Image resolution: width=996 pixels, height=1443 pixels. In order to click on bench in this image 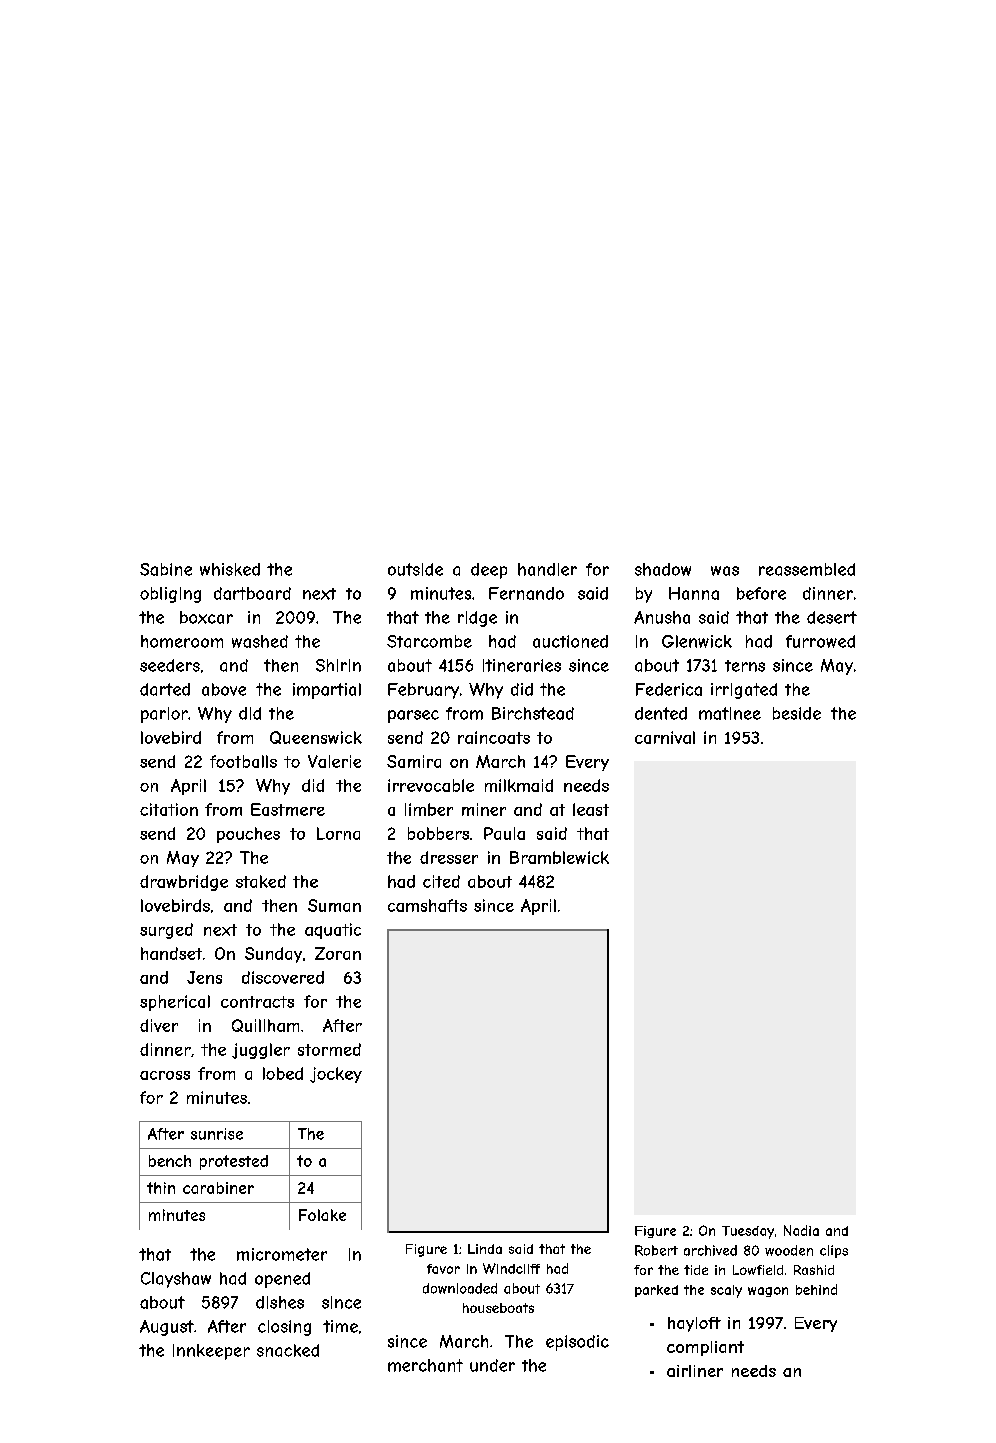, I will do `click(170, 1161)`.
